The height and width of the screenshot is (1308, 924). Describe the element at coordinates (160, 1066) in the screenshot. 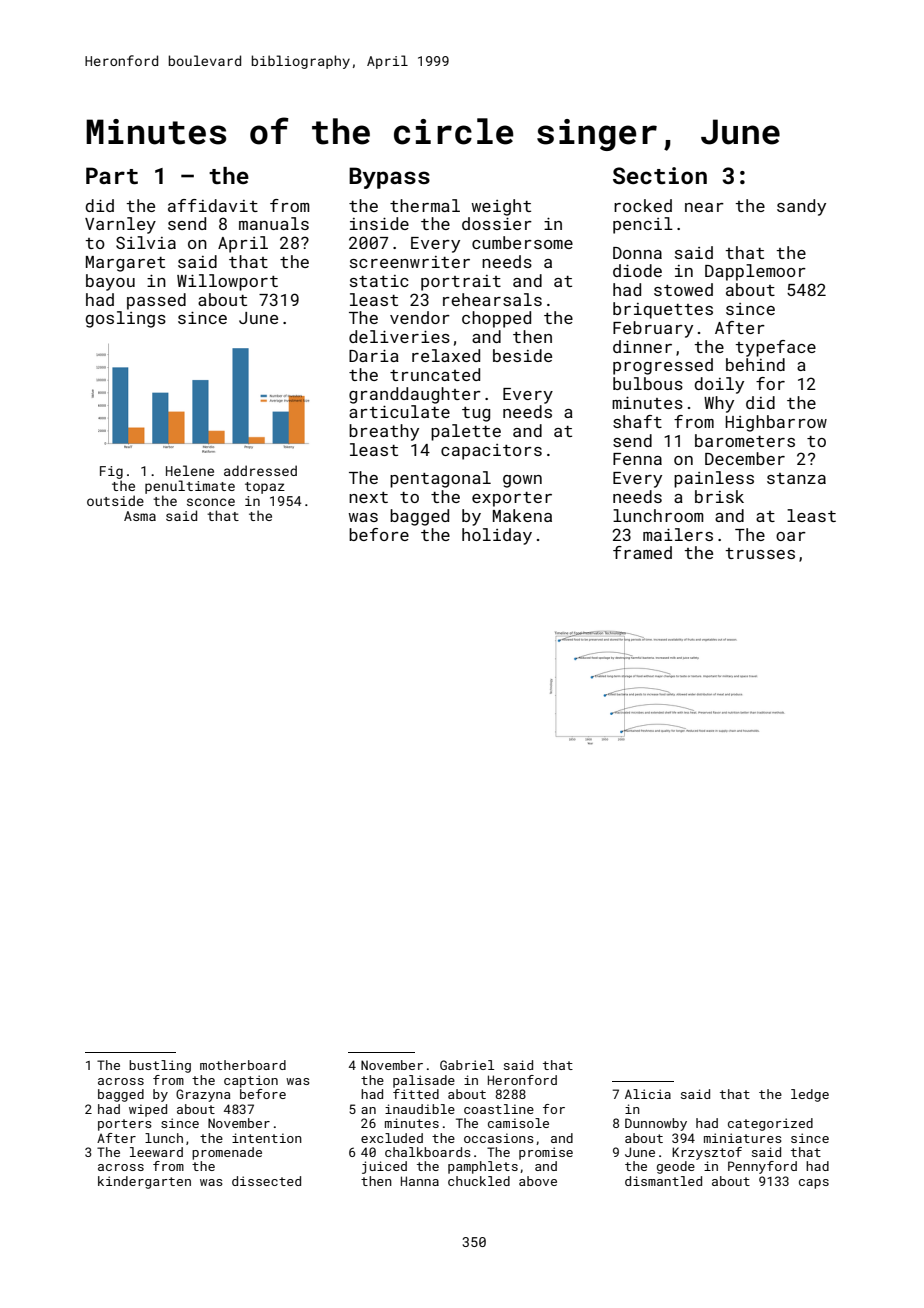

I see `bustling` at that location.
